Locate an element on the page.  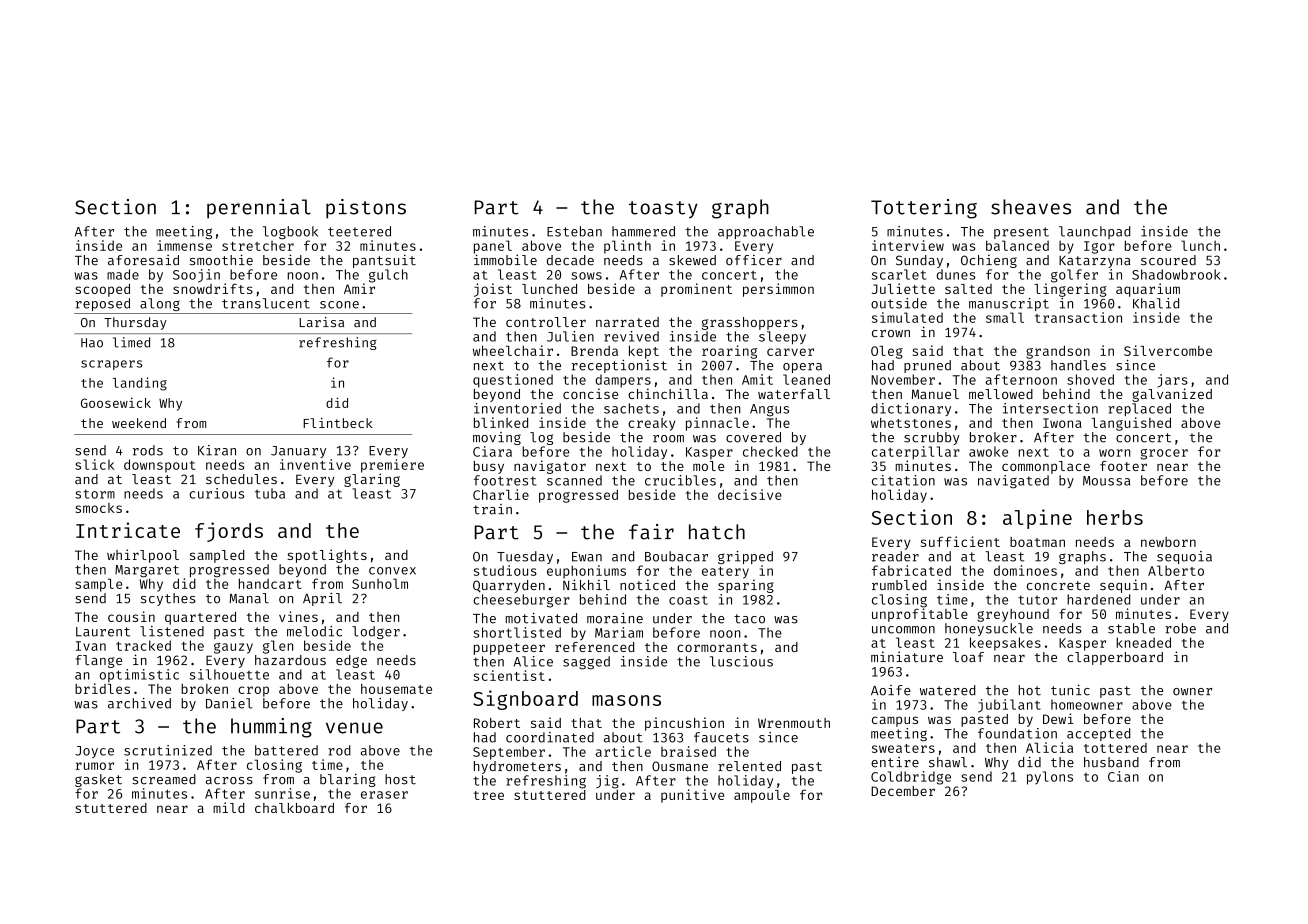
mild is located at coordinates (228, 807).
